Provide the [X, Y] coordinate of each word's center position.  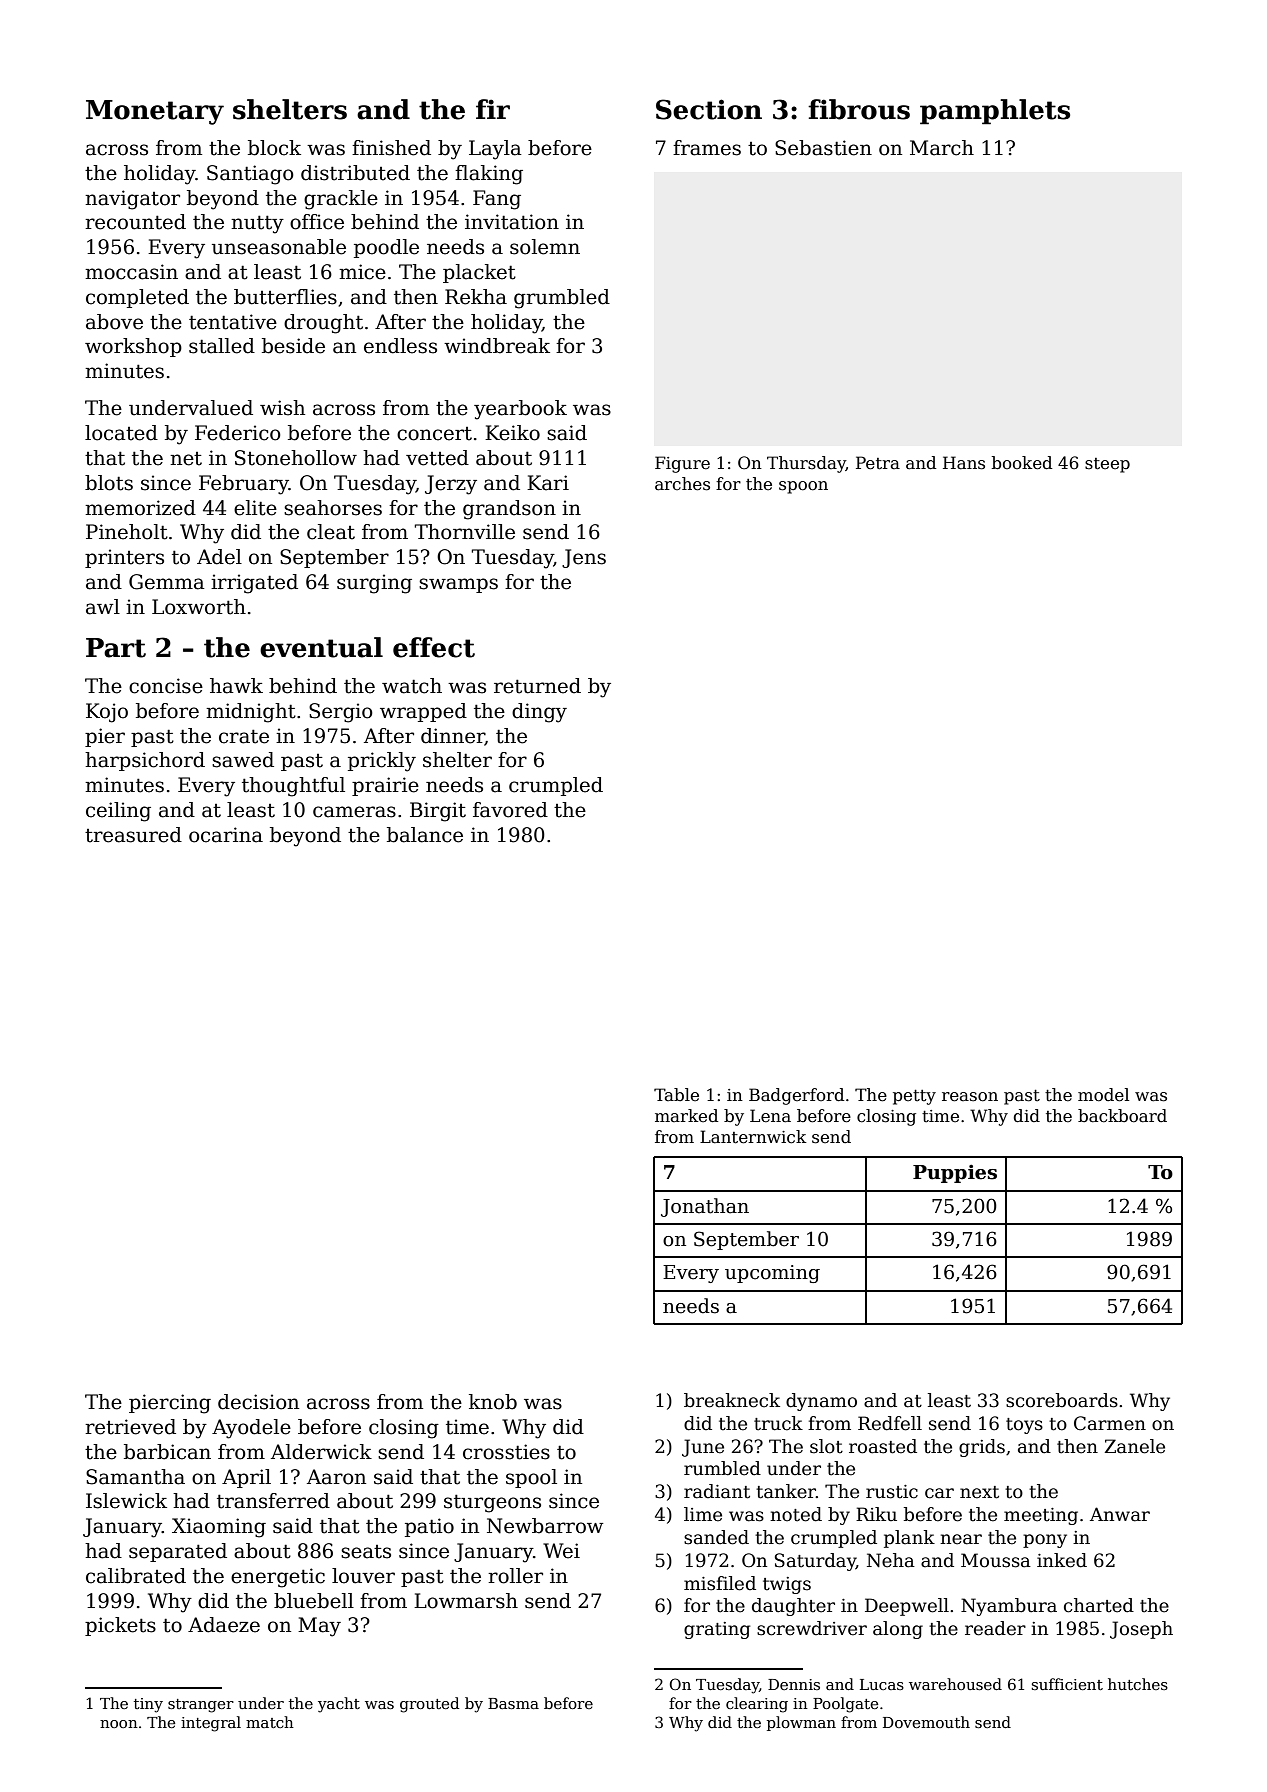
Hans [964, 463]
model [1103, 1095]
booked [1022, 463]
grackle [341, 200]
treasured [133, 835]
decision [258, 1402]
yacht [339, 1705]
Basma [513, 1703]
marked [686, 1116]
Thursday [806, 464]
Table [676, 1095]
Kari [548, 483]
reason [970, 1097]
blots [109, 483]
